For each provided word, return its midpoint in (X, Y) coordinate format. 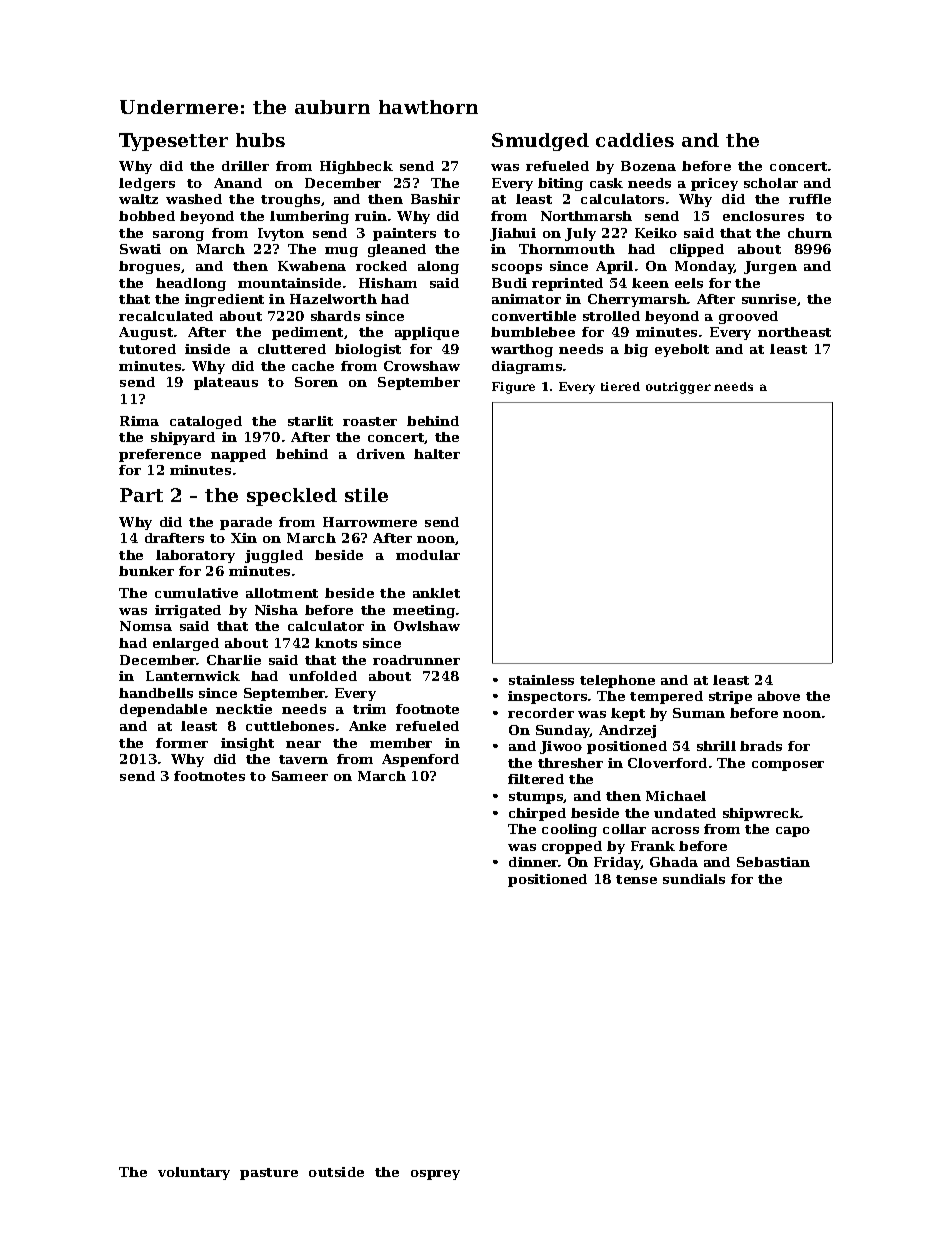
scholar (771, 183)
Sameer (300, 776)
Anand (238, 183)
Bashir (435, 199)
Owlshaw (427, 626)
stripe (730, 697)
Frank (653, 846)
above (779, 696)
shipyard (183, 438)
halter (437, 454)
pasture (269, 1174)
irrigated (188, 611)
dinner (534, 862)
